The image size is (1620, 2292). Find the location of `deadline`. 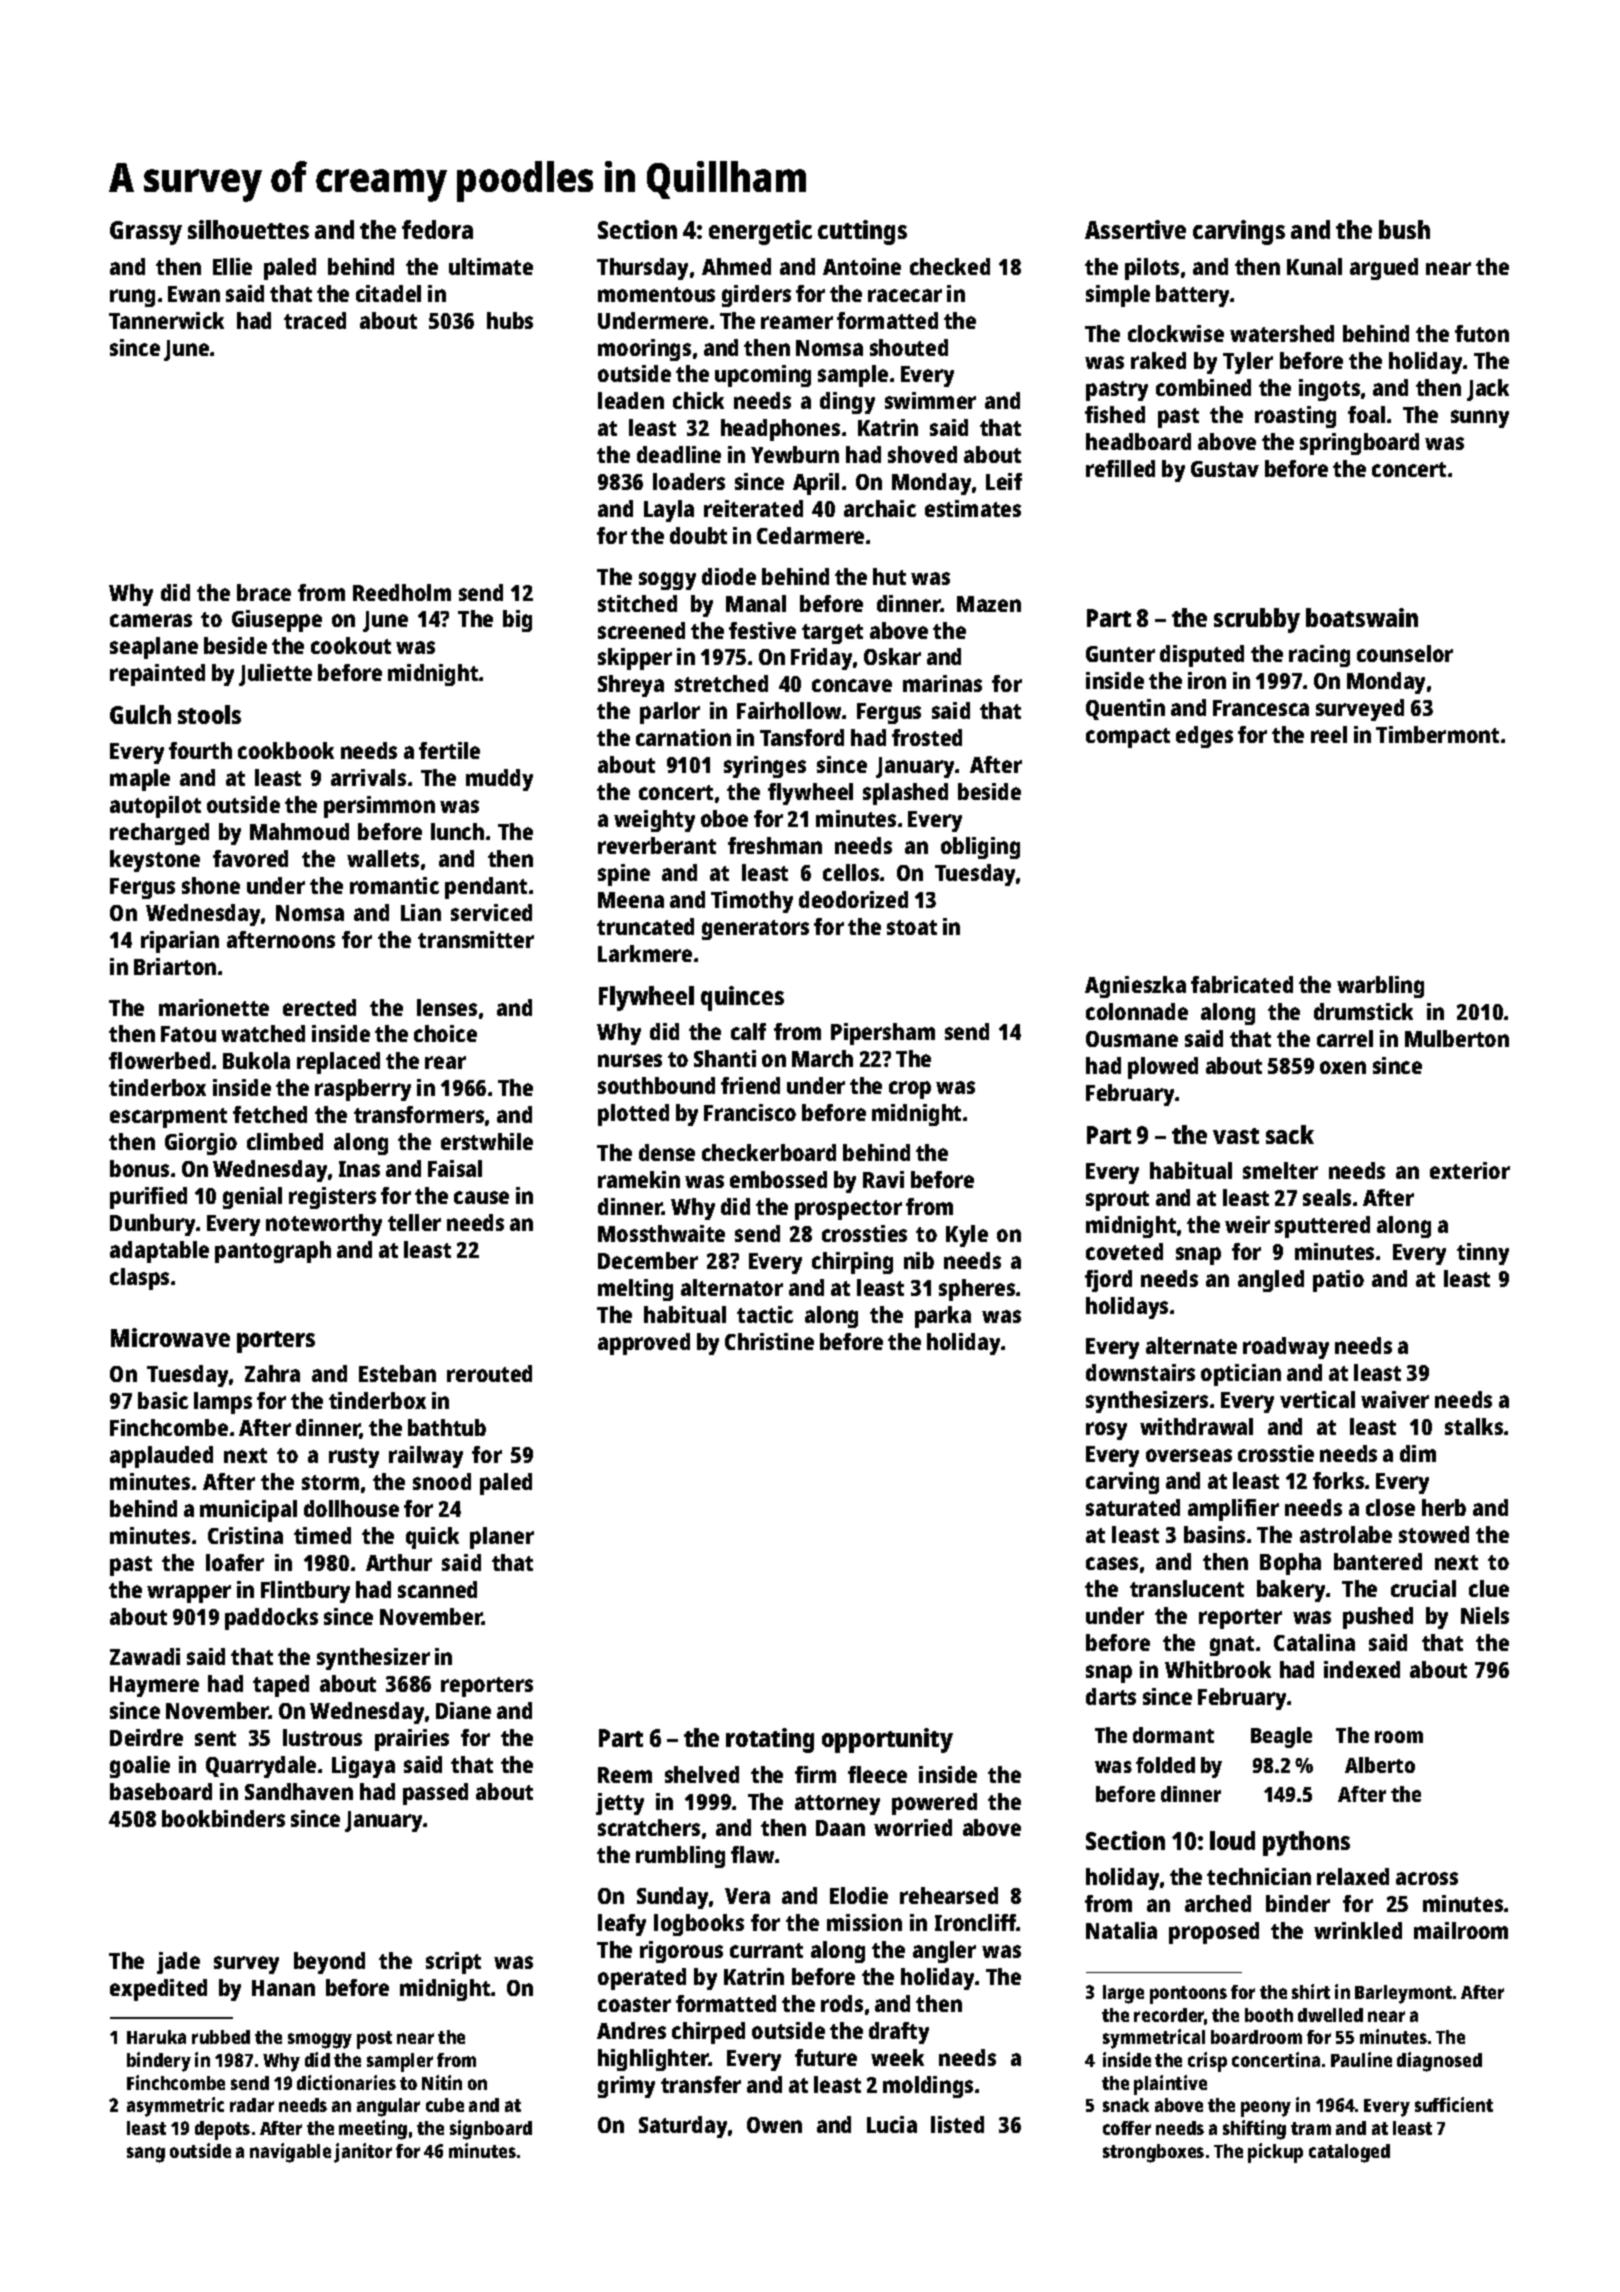

deadline is located at coordinates (679, 454).
